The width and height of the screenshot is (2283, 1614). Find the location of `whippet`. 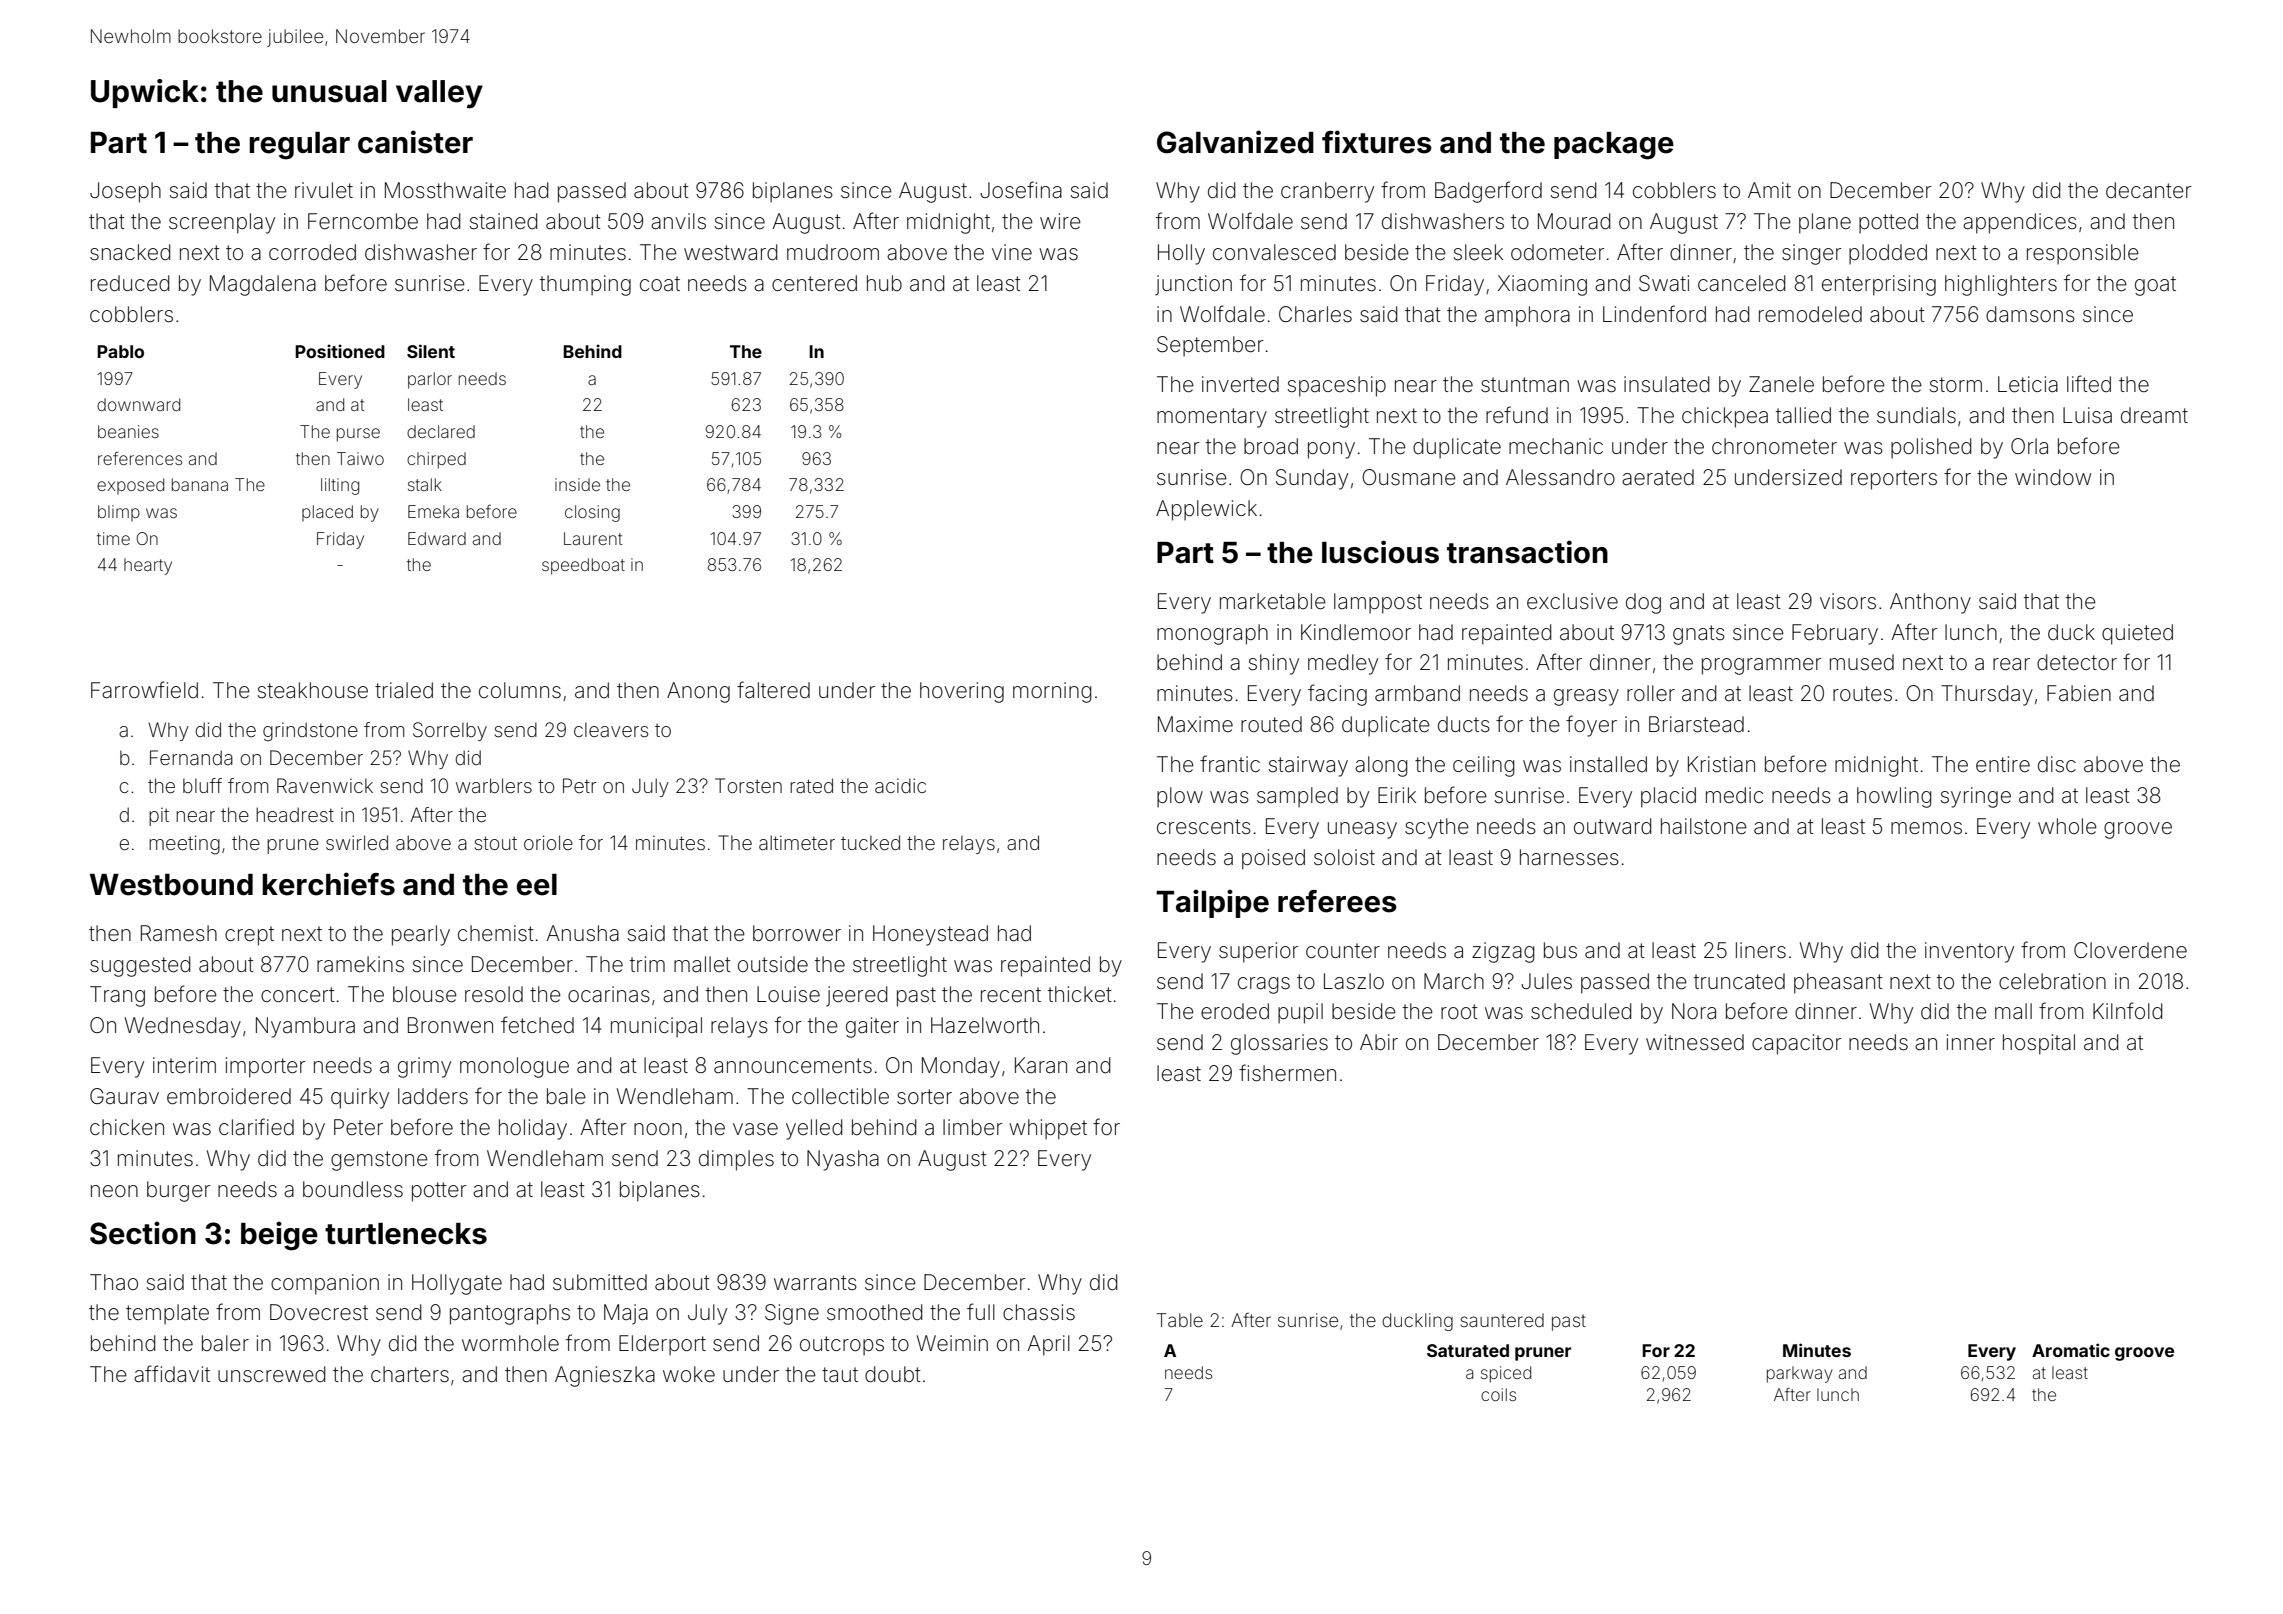

whippet is located at coordinates (1048, 1129).
